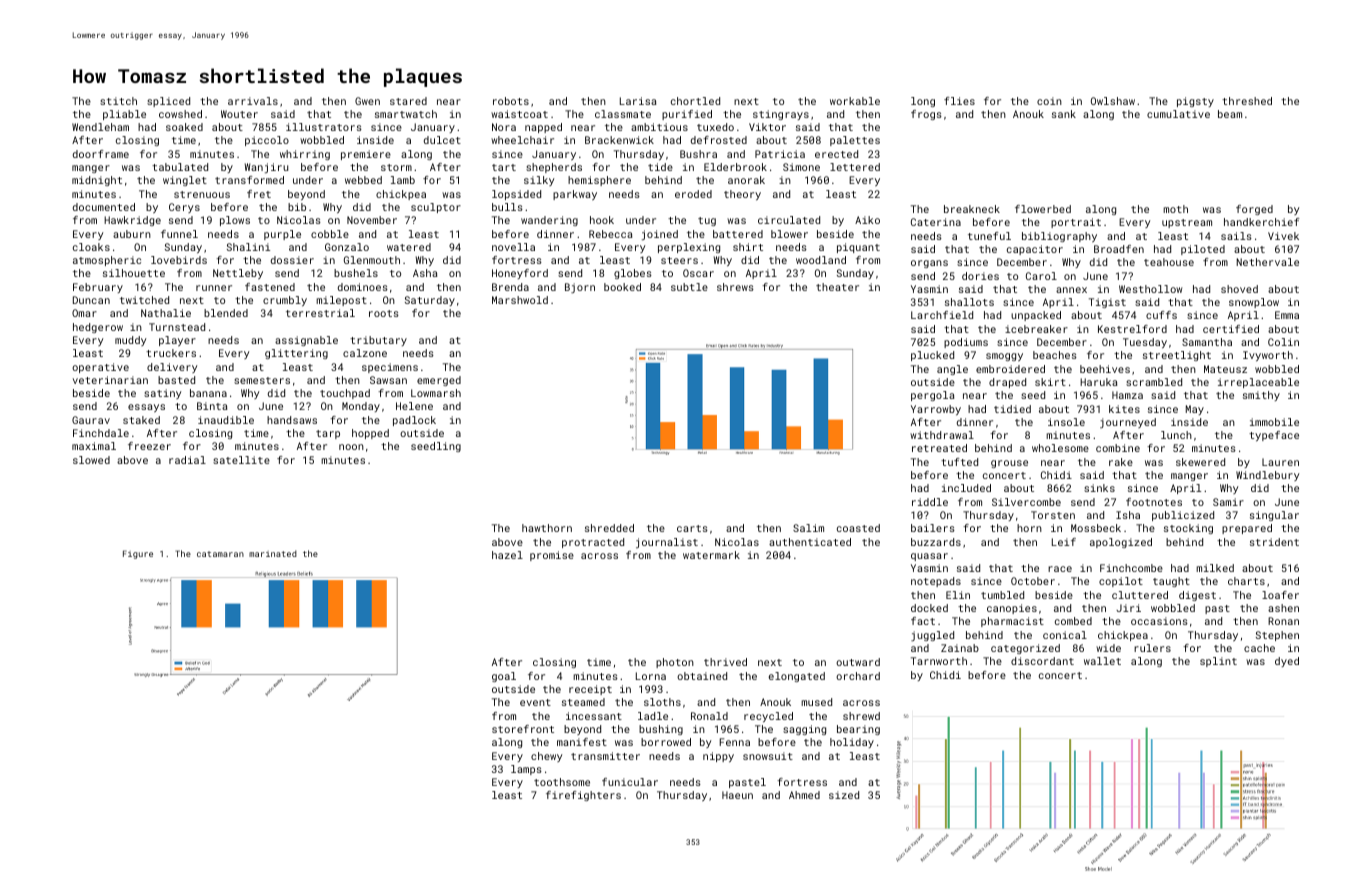 The width and height of the screenshot is (1372, 887). What do you see at coordinates (1113, 101) in the screenshot?
I see `Owlshaw` at bounding box center [1113, 101].
